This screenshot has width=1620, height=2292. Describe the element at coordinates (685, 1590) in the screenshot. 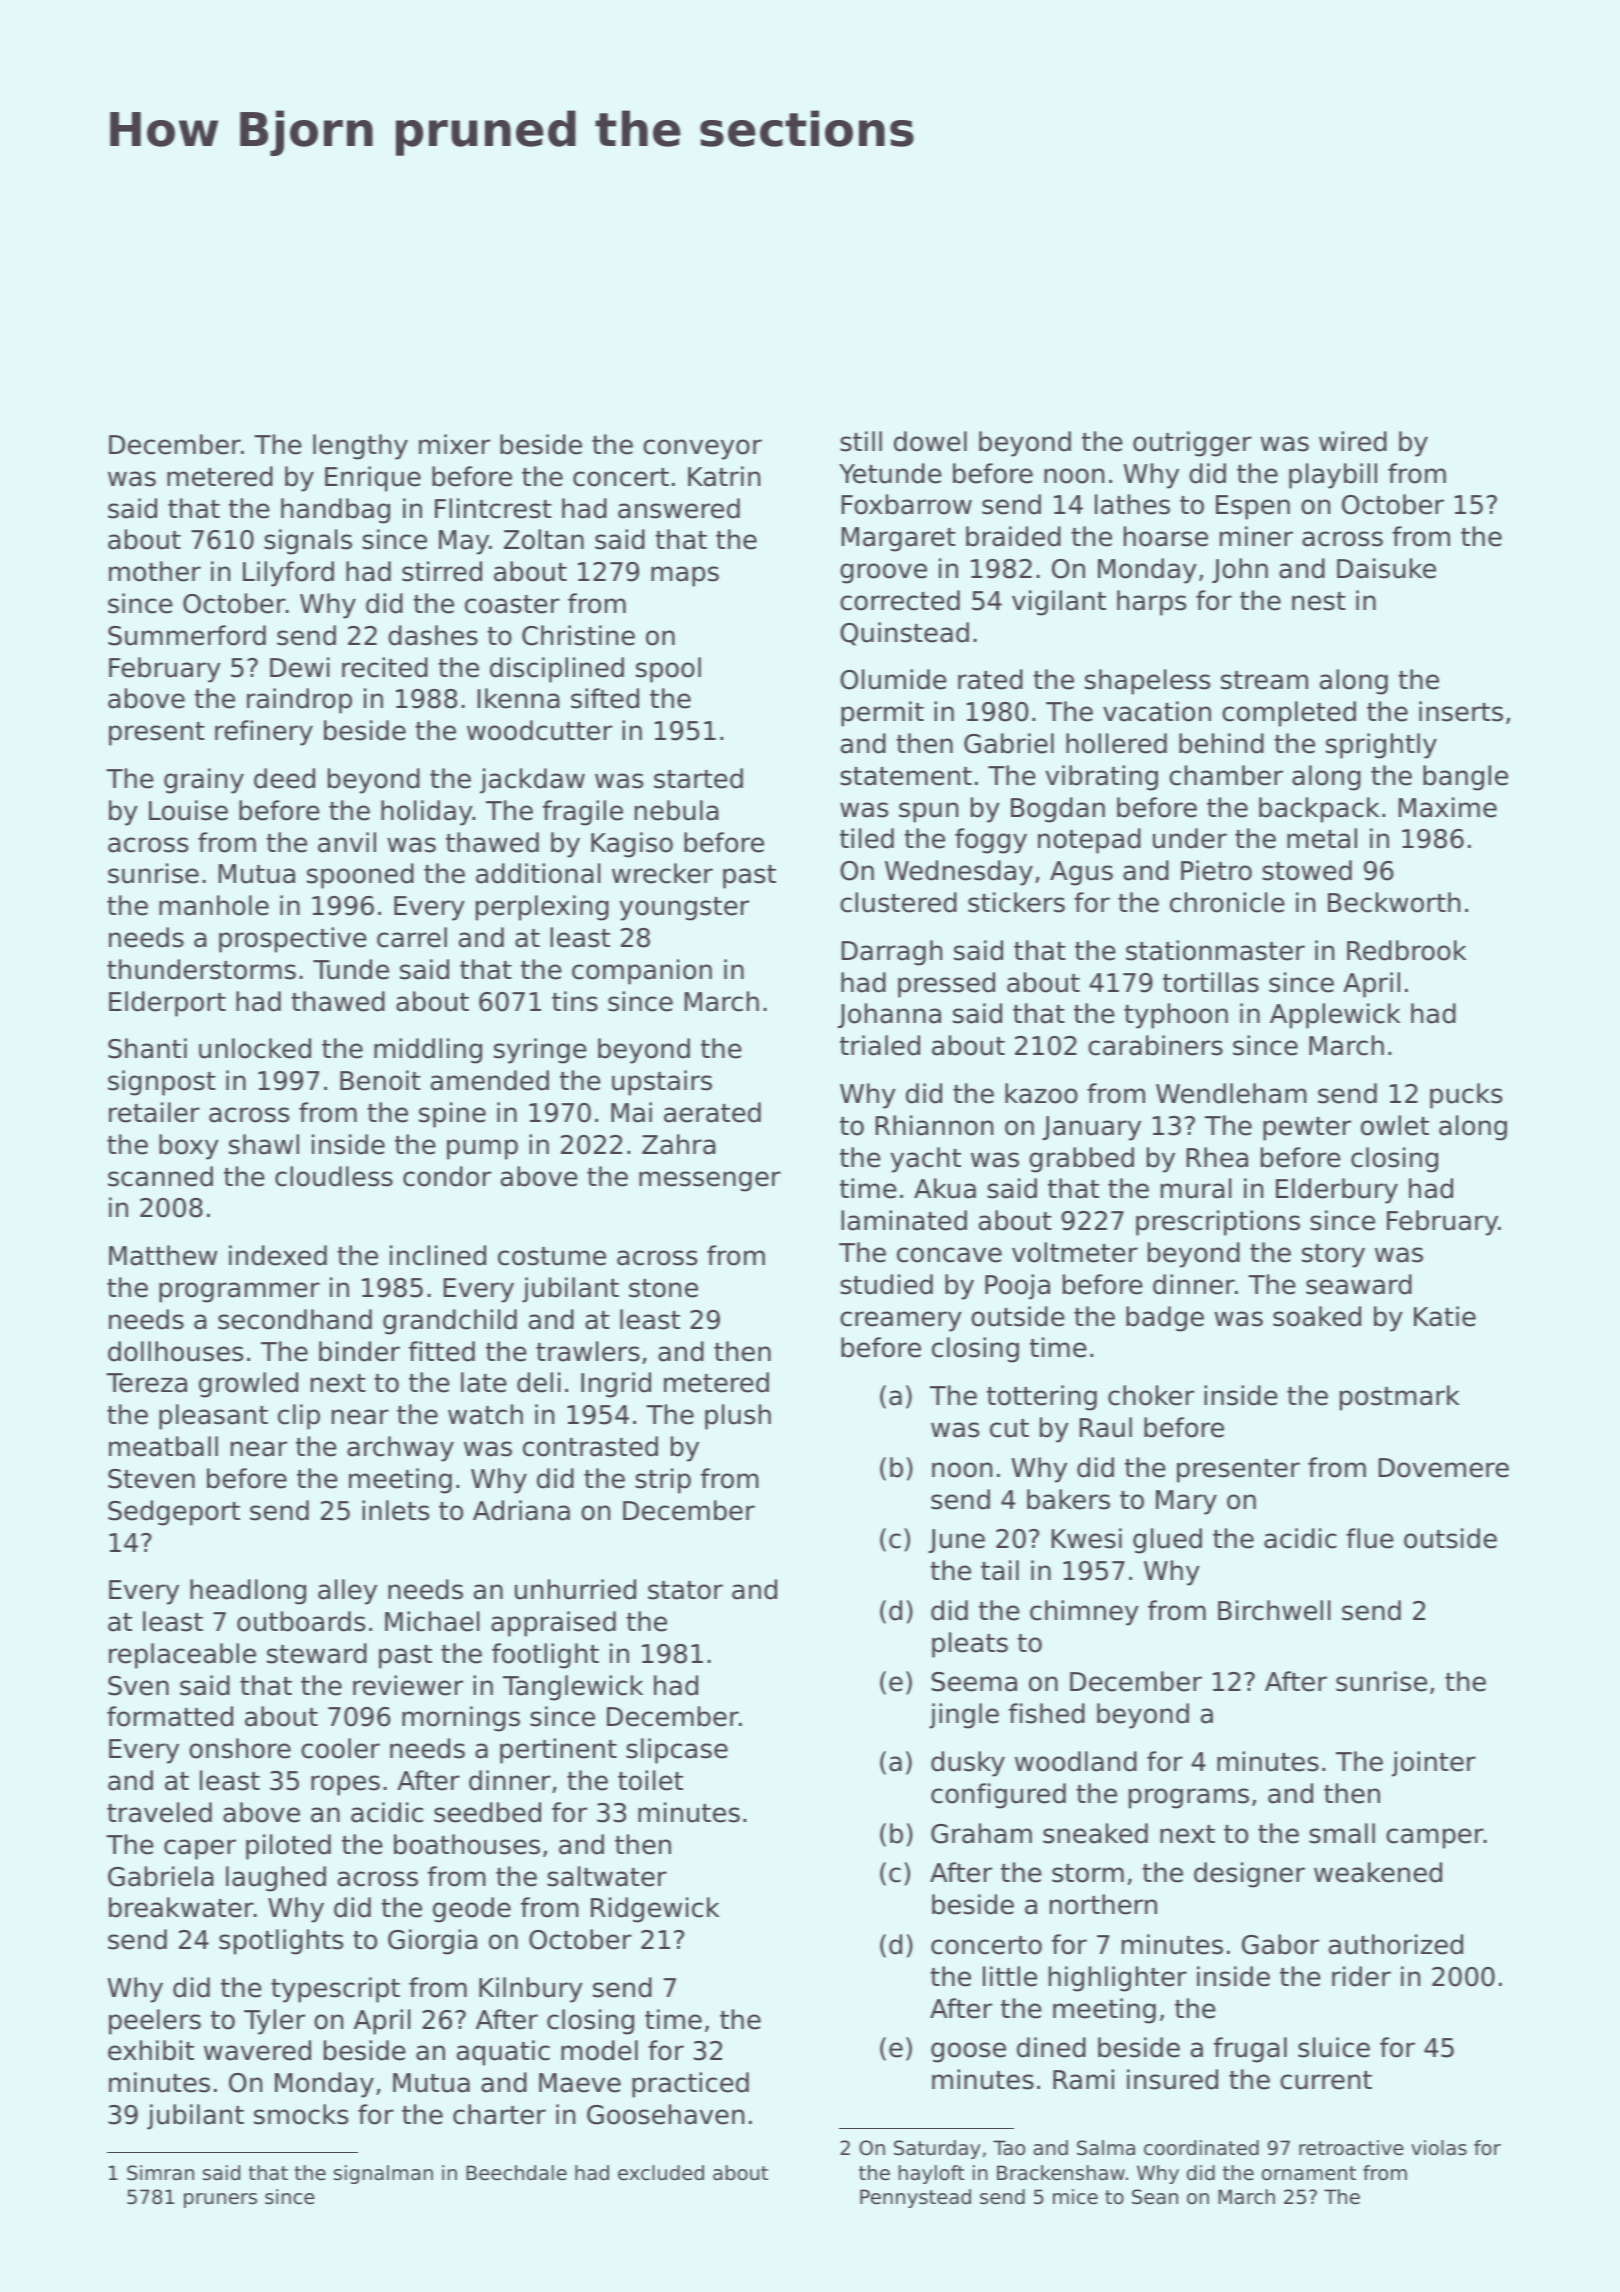

I see `stator` at that location.
